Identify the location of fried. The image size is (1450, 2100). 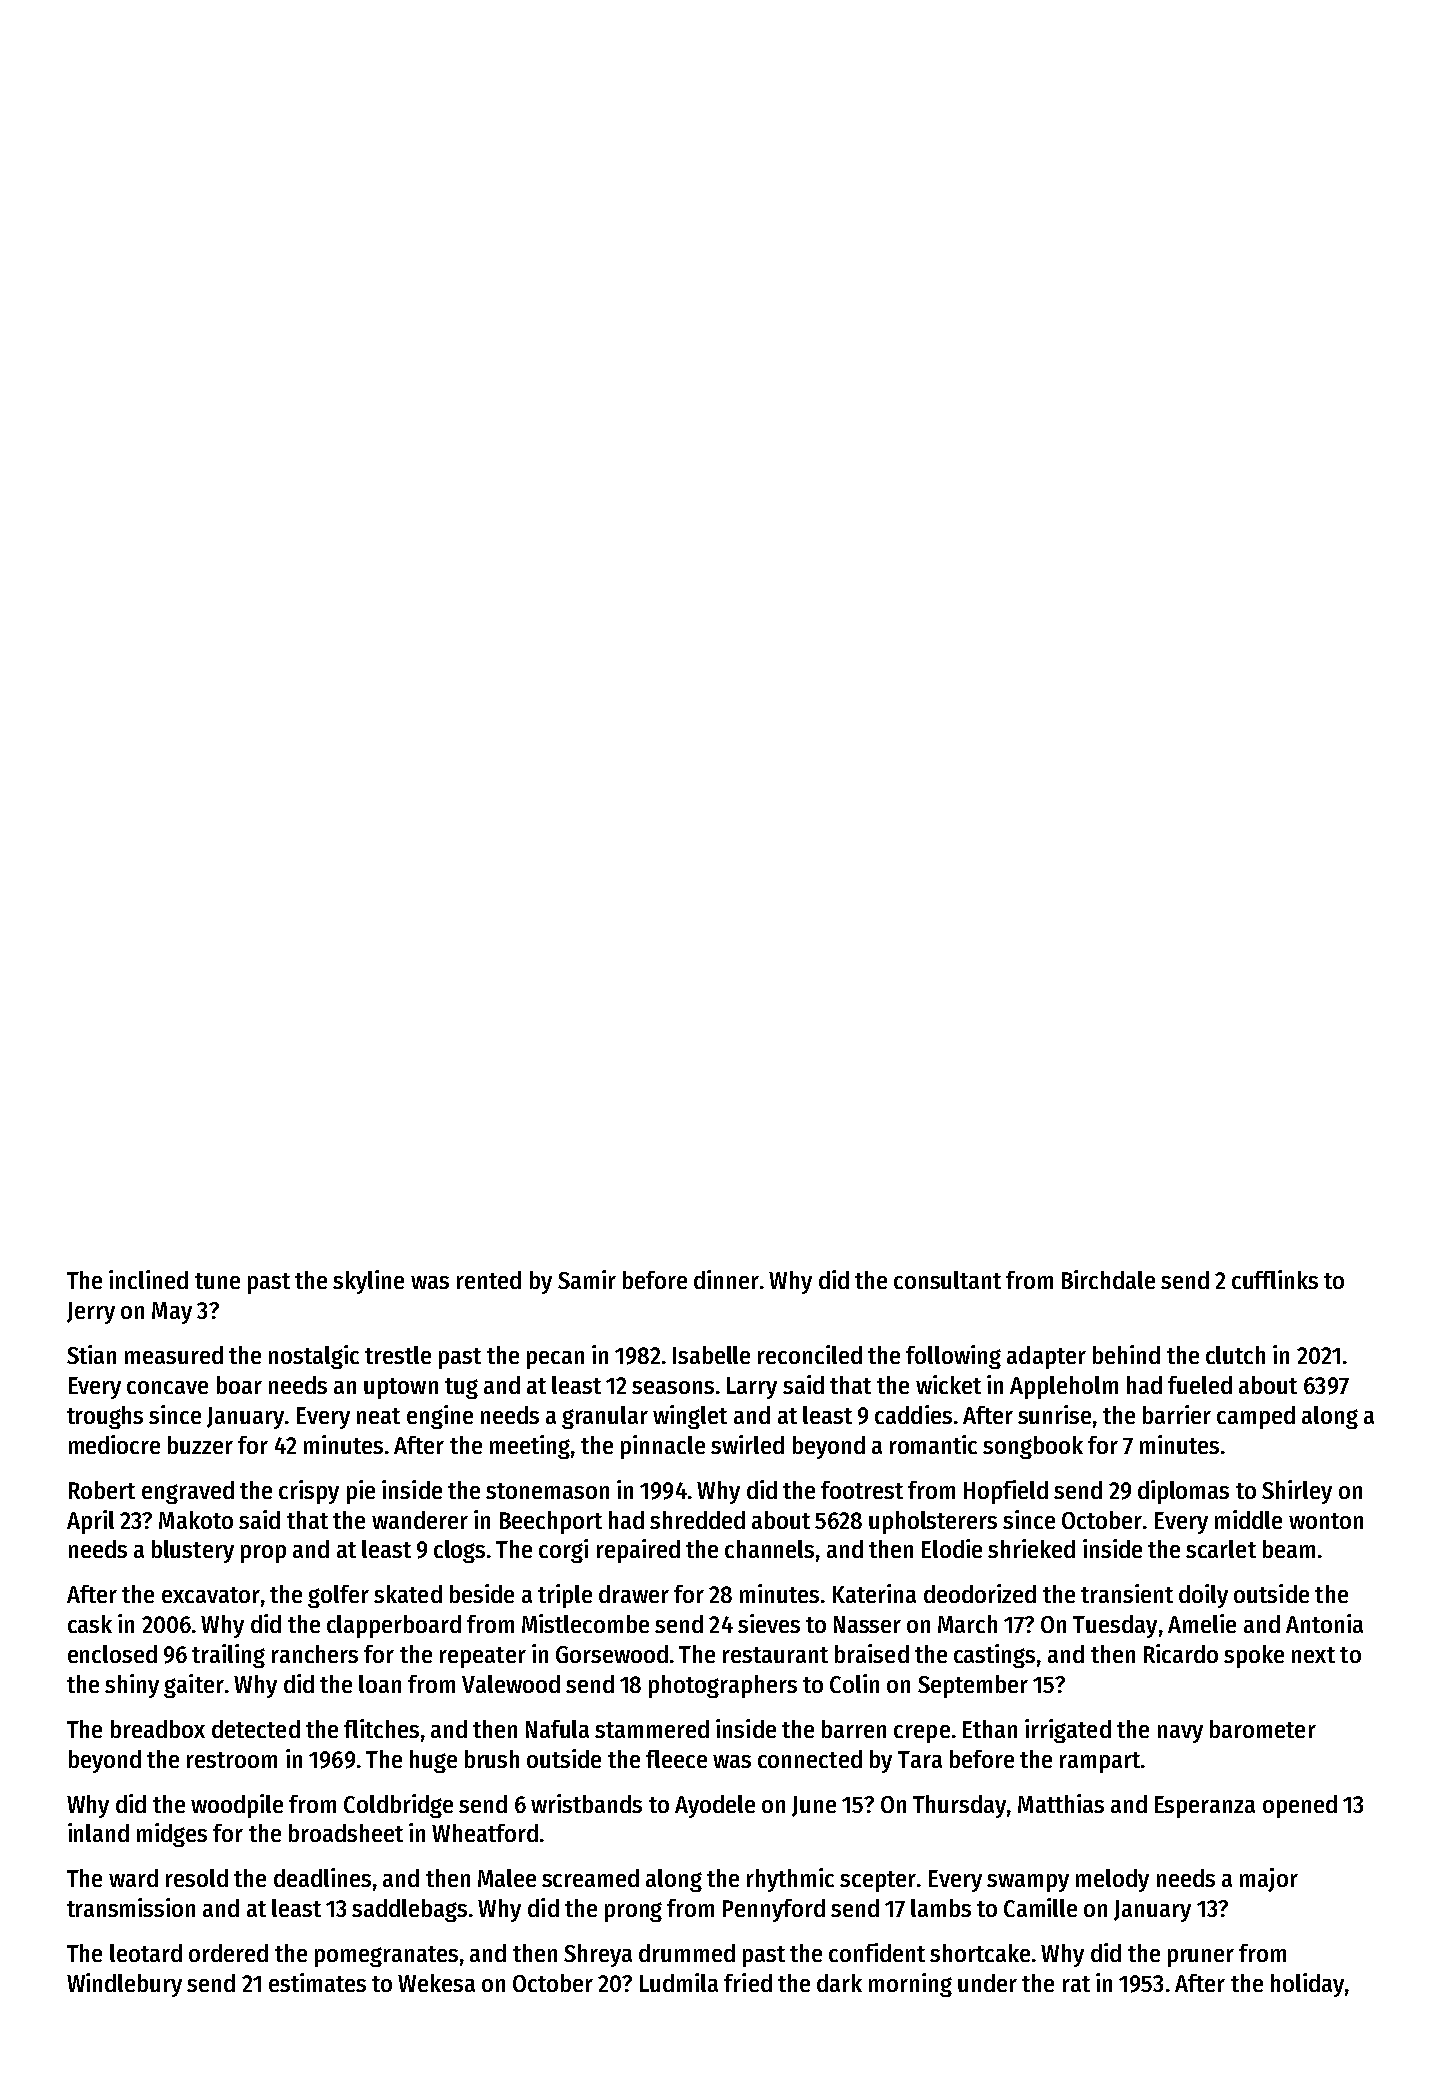
(748, 1982).
